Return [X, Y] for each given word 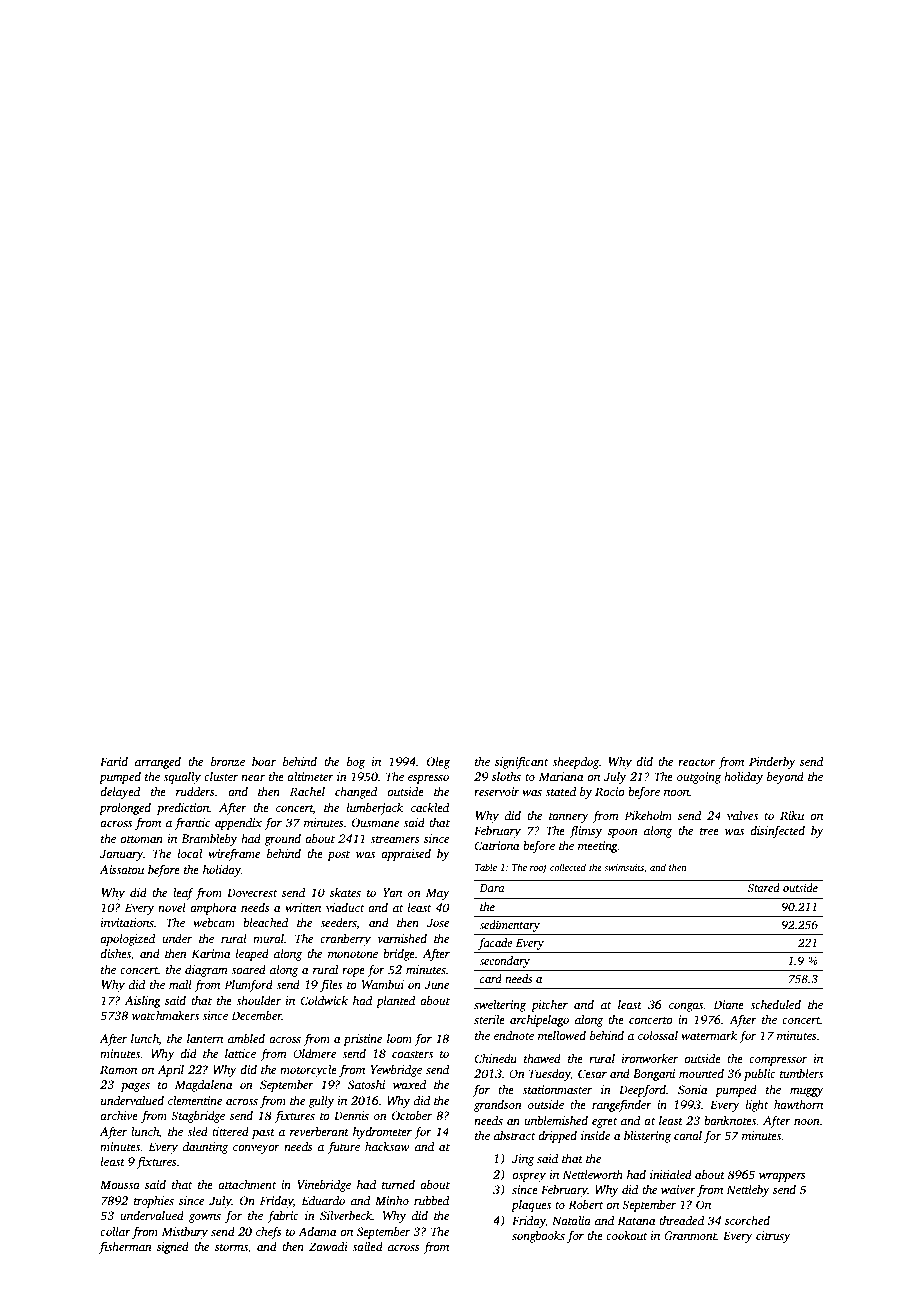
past [263, 1134]
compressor [778, 1061]
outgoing [699, 778]
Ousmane [375, 822]
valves [742, 815]
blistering [647, 1137]
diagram [206, 971]
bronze [228, 761]
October [412, 1115]
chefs [269, 1232]
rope [353, 972]
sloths [506, 776]
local [190, 853]
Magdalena [203, 1086]
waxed [409, 1084]
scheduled [775, 1004]
